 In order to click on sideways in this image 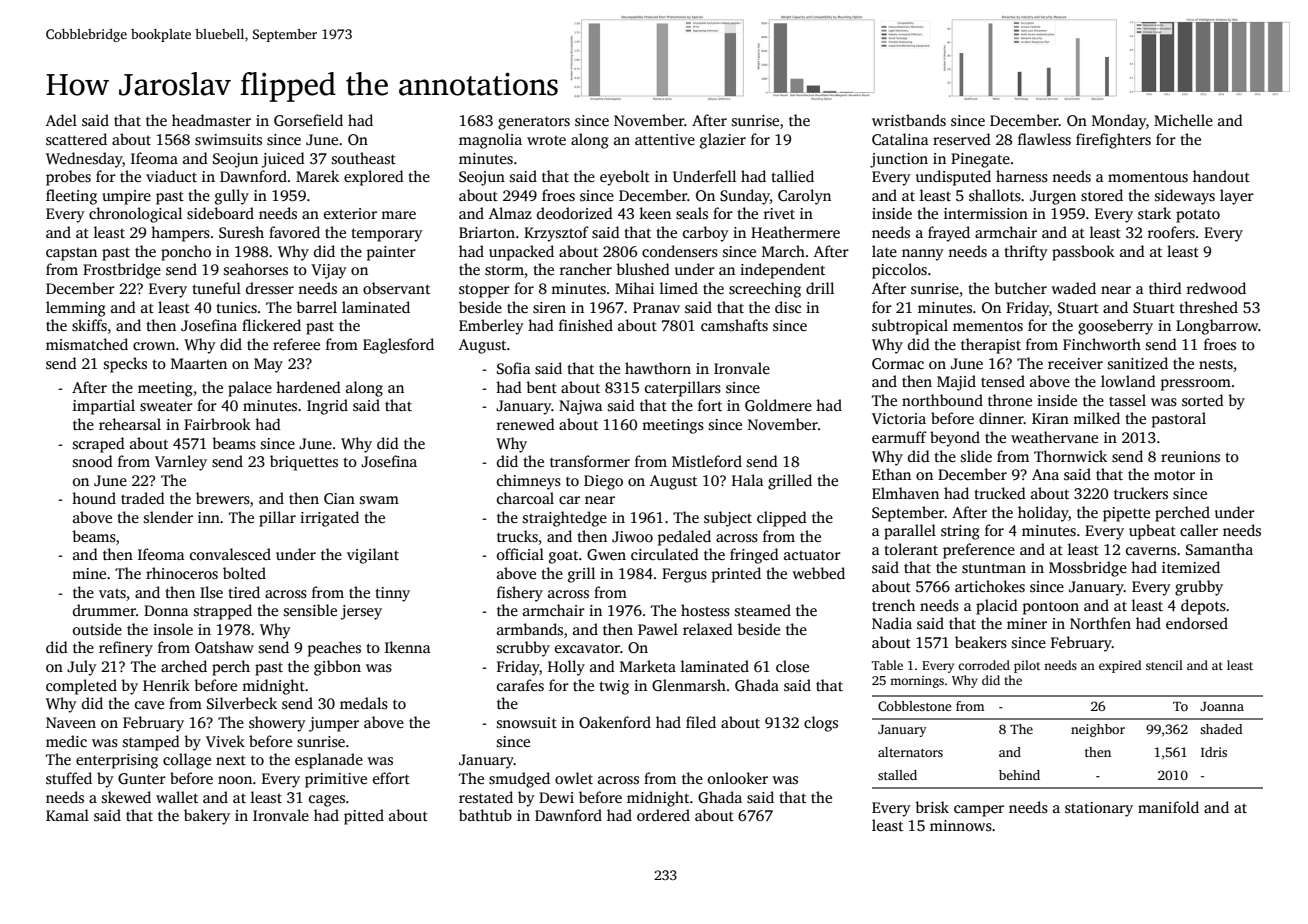, I will do `click(1185, 197)`.
